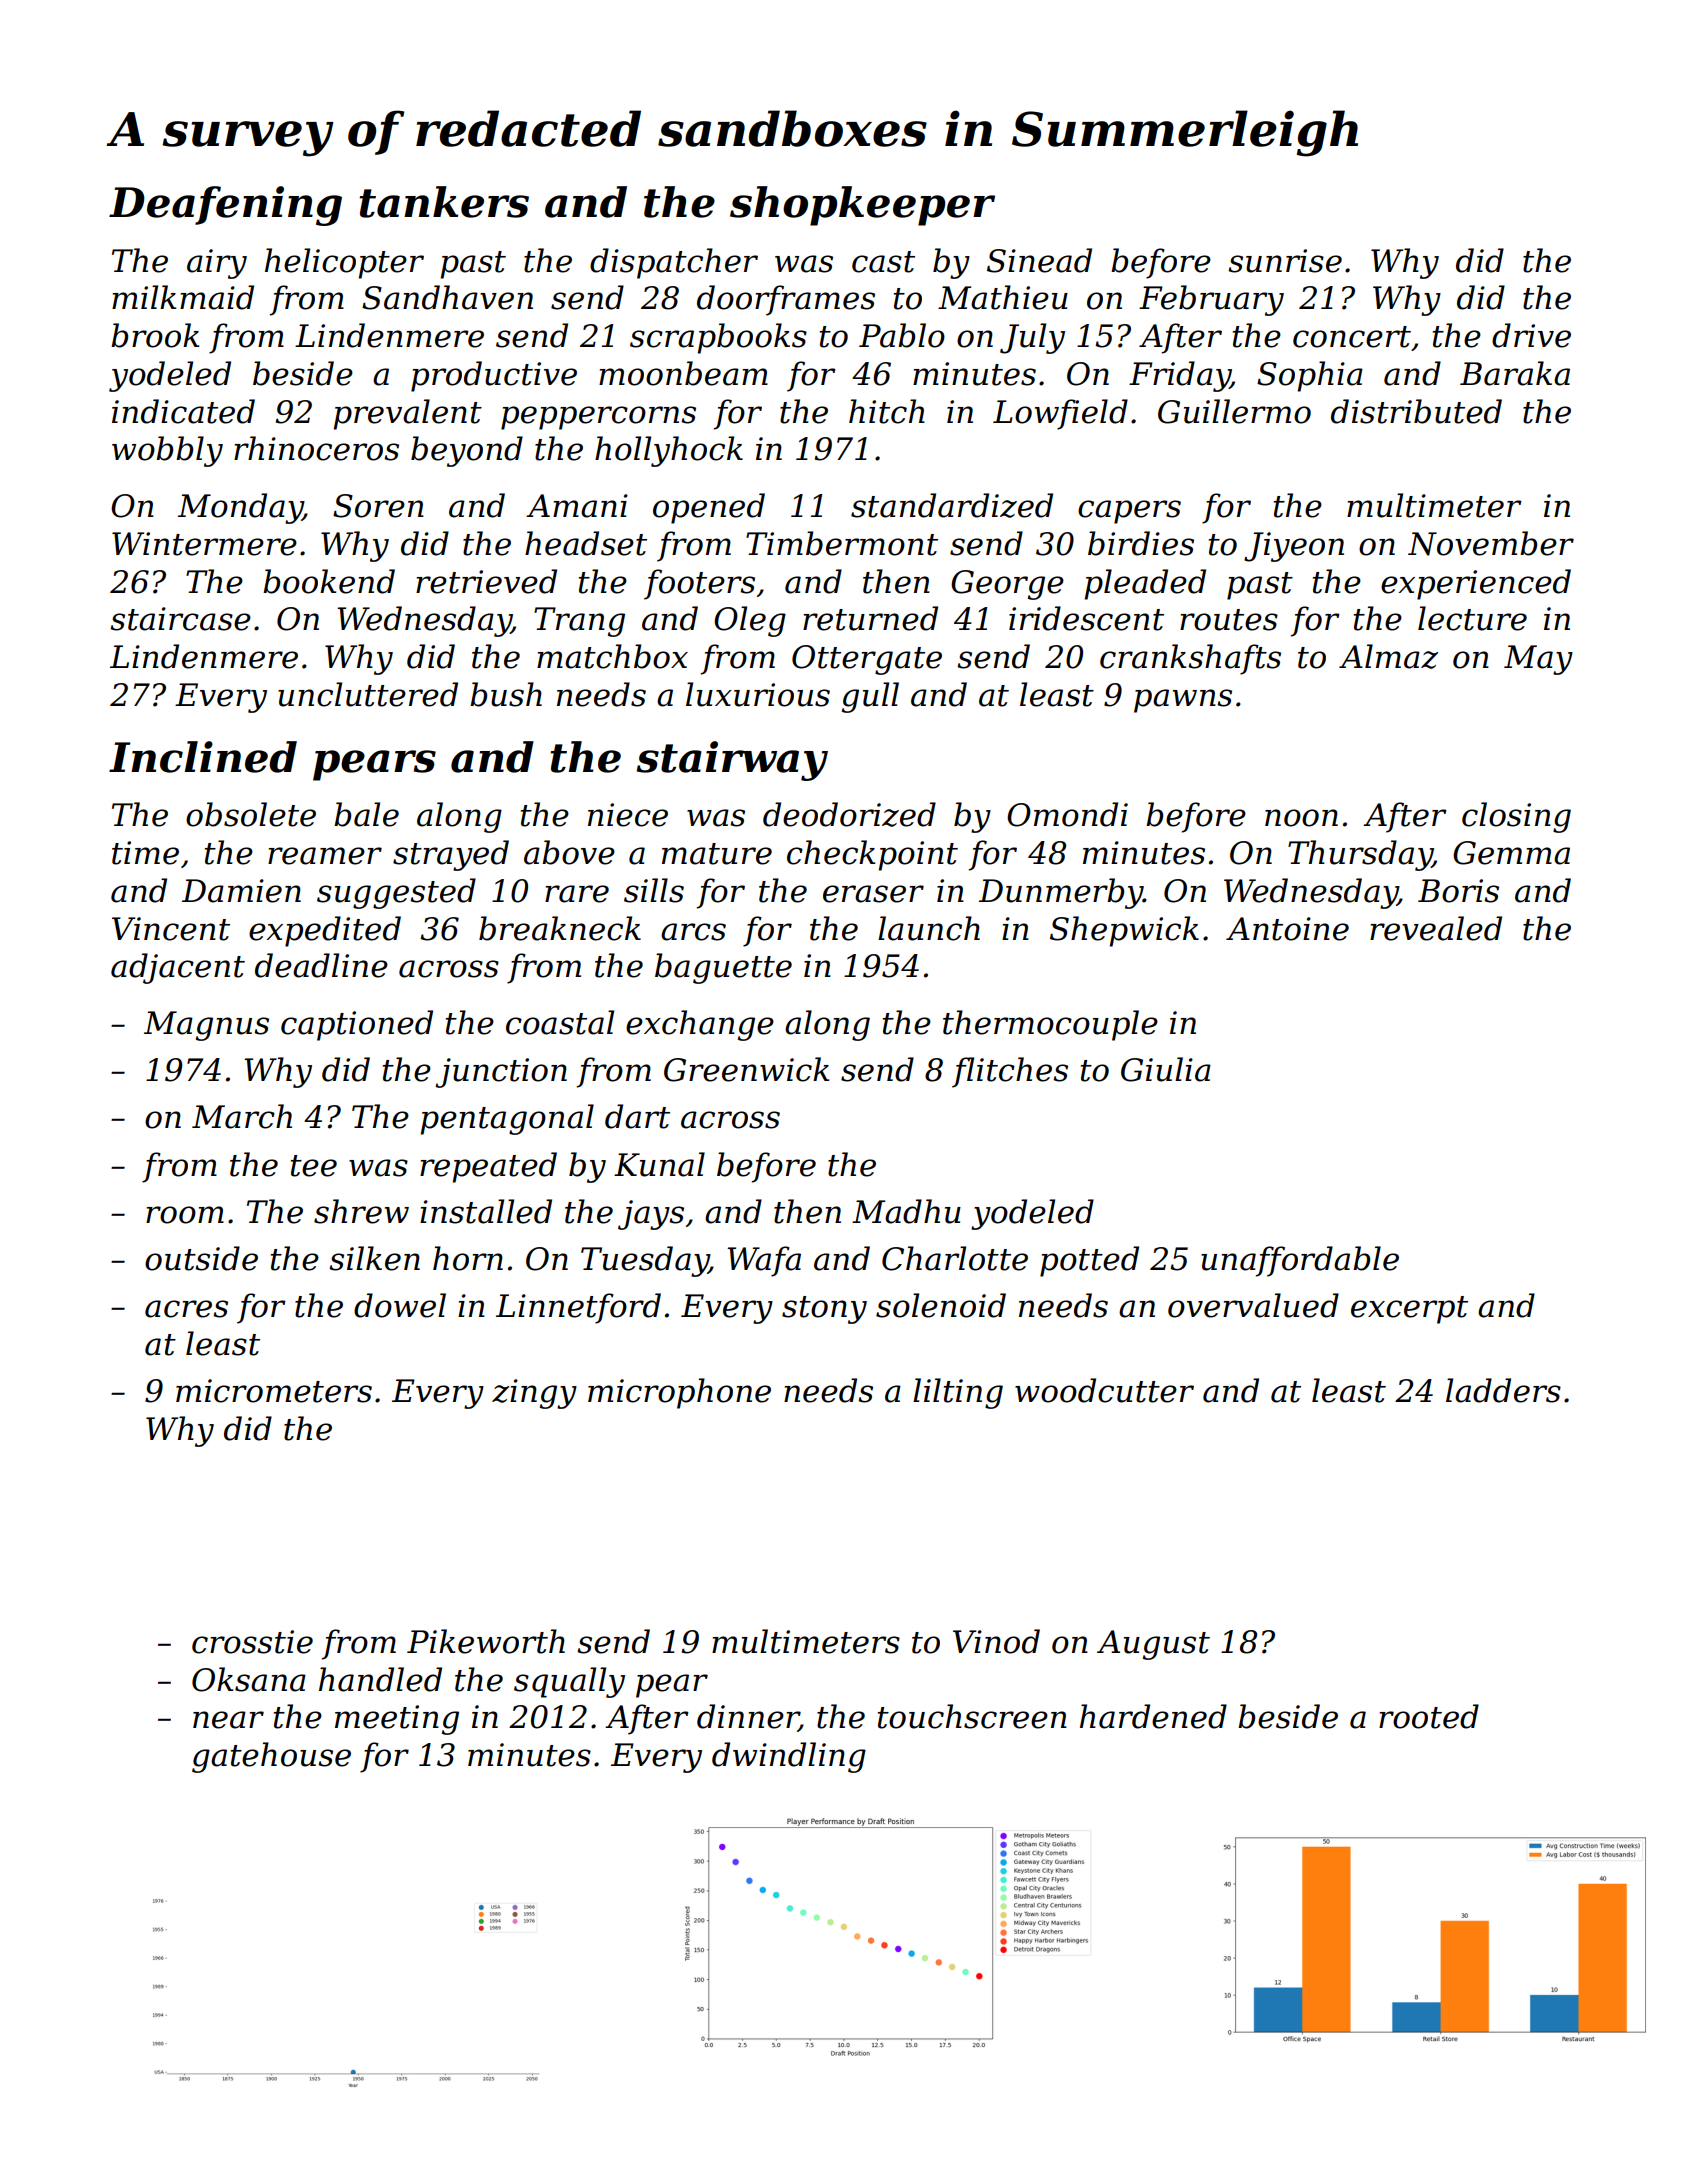  What do you see at coordinates (1285, 261) in the screenshot?
I see `sunrise` at bounding box center [1285, 261].
